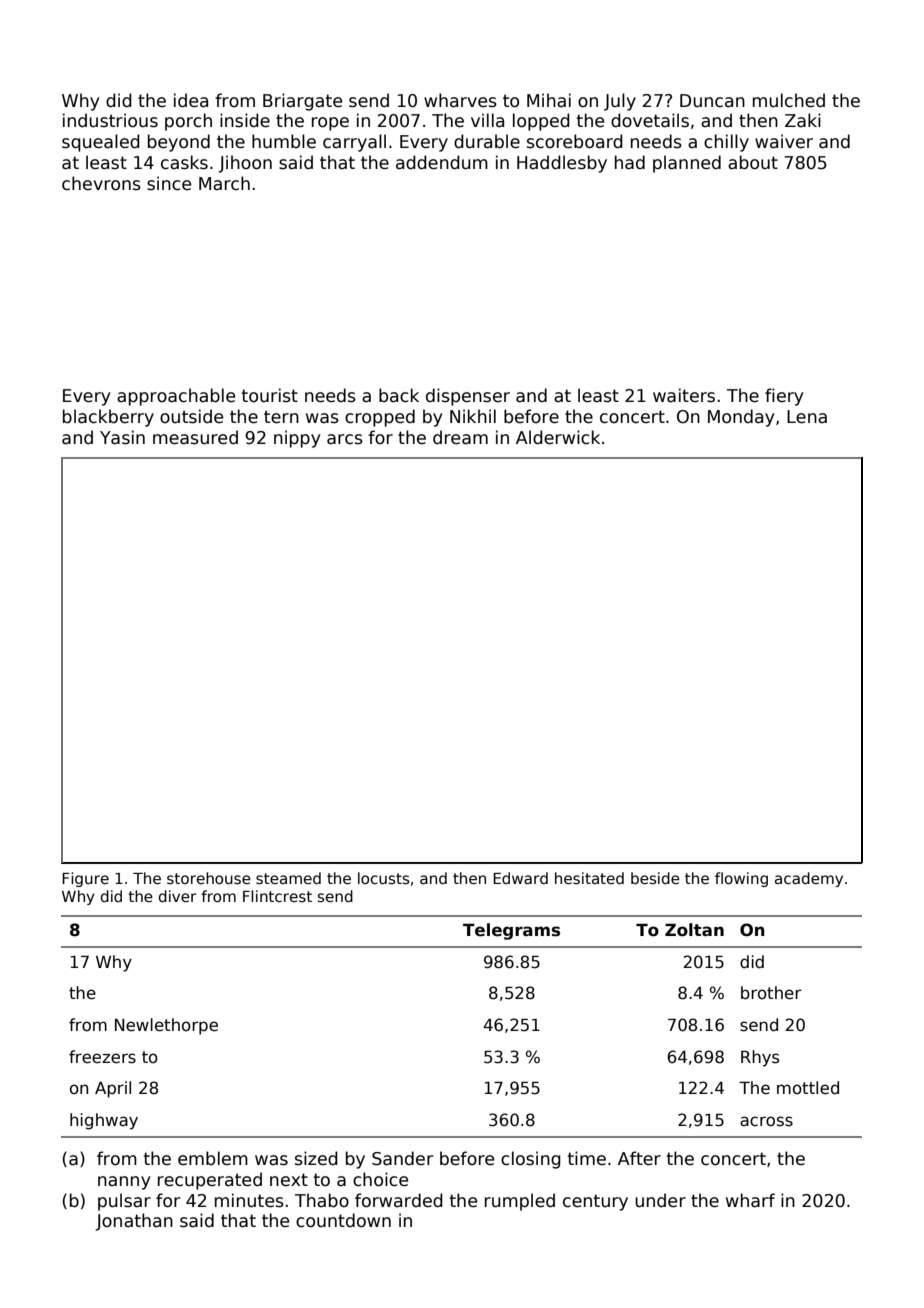  I want to click on about, so click(753, 162).
